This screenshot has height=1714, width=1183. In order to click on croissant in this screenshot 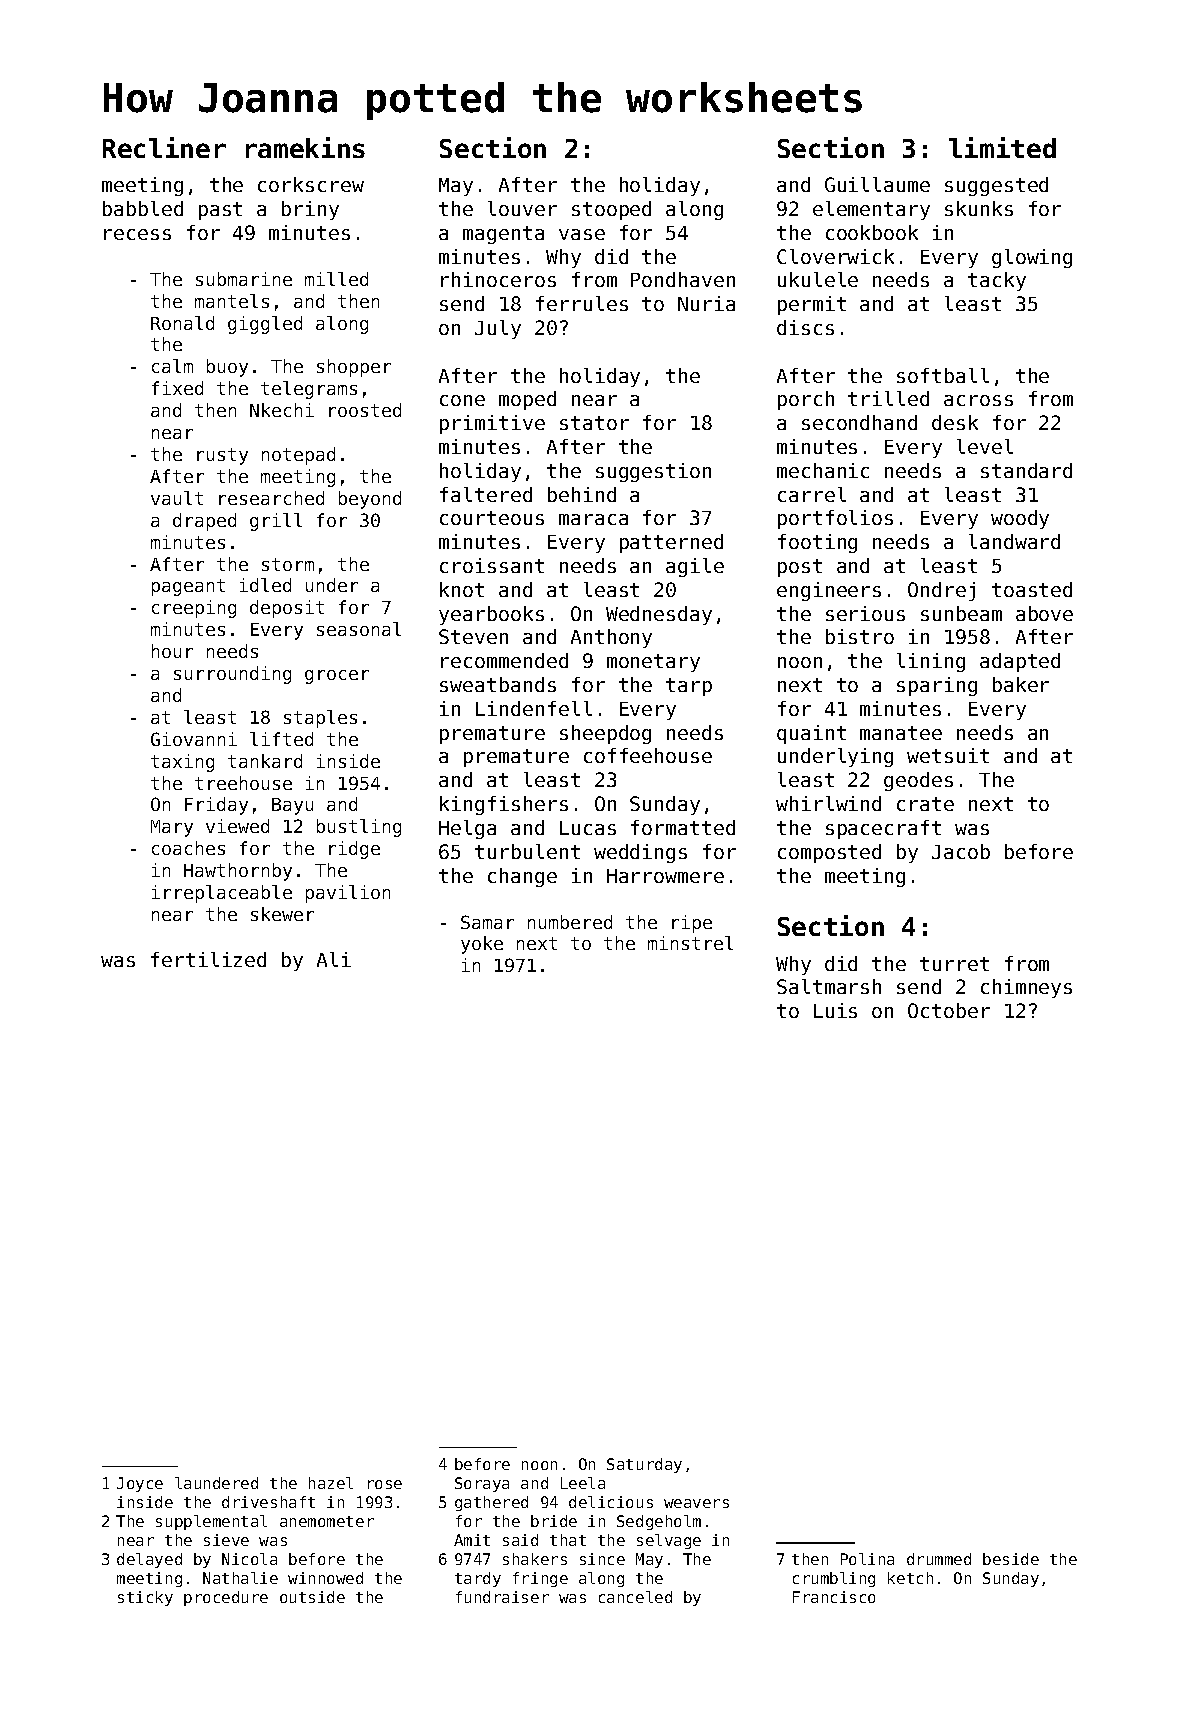, I will do `click(492, 565)`.
